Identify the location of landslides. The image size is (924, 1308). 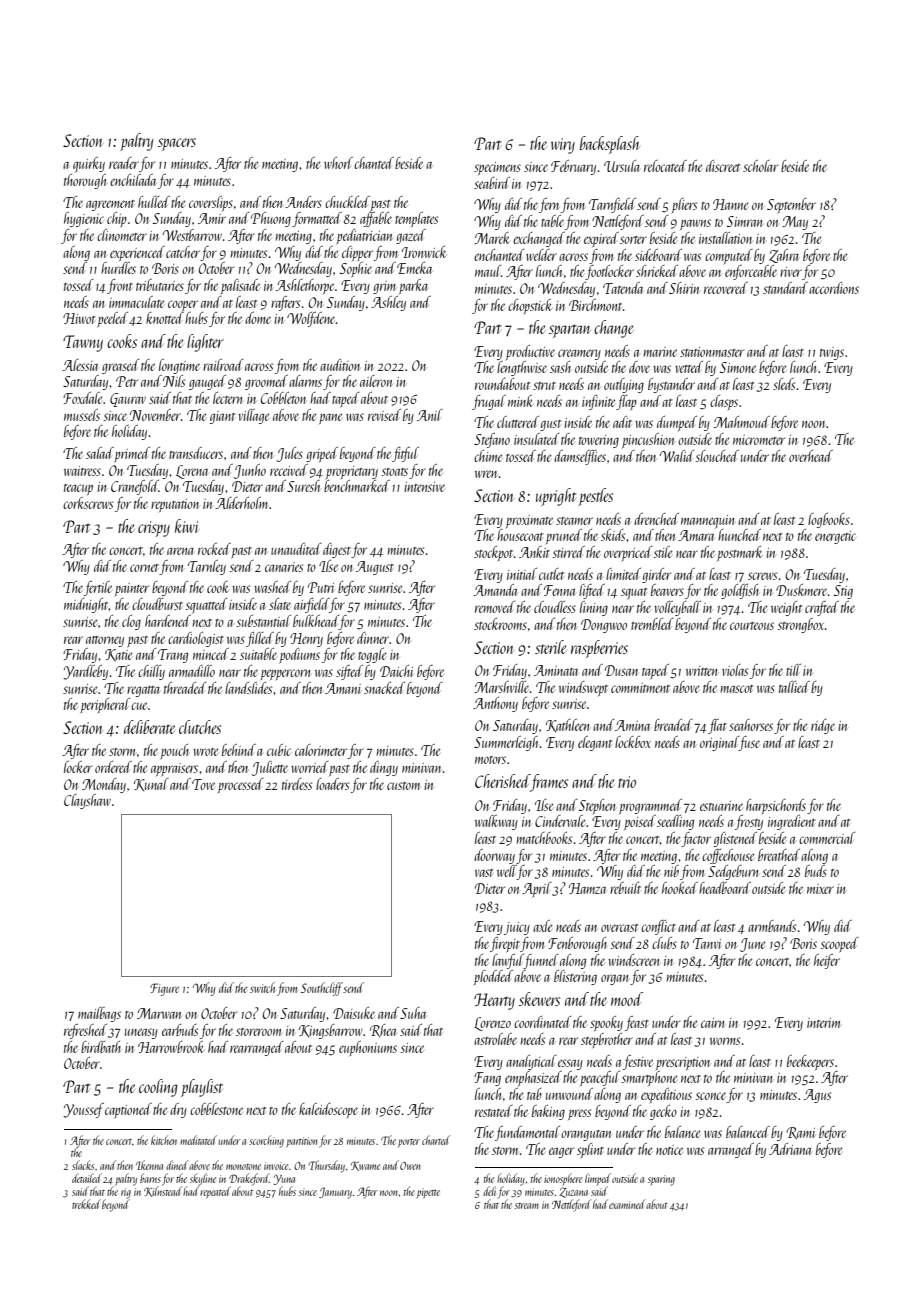
(248, 688).
